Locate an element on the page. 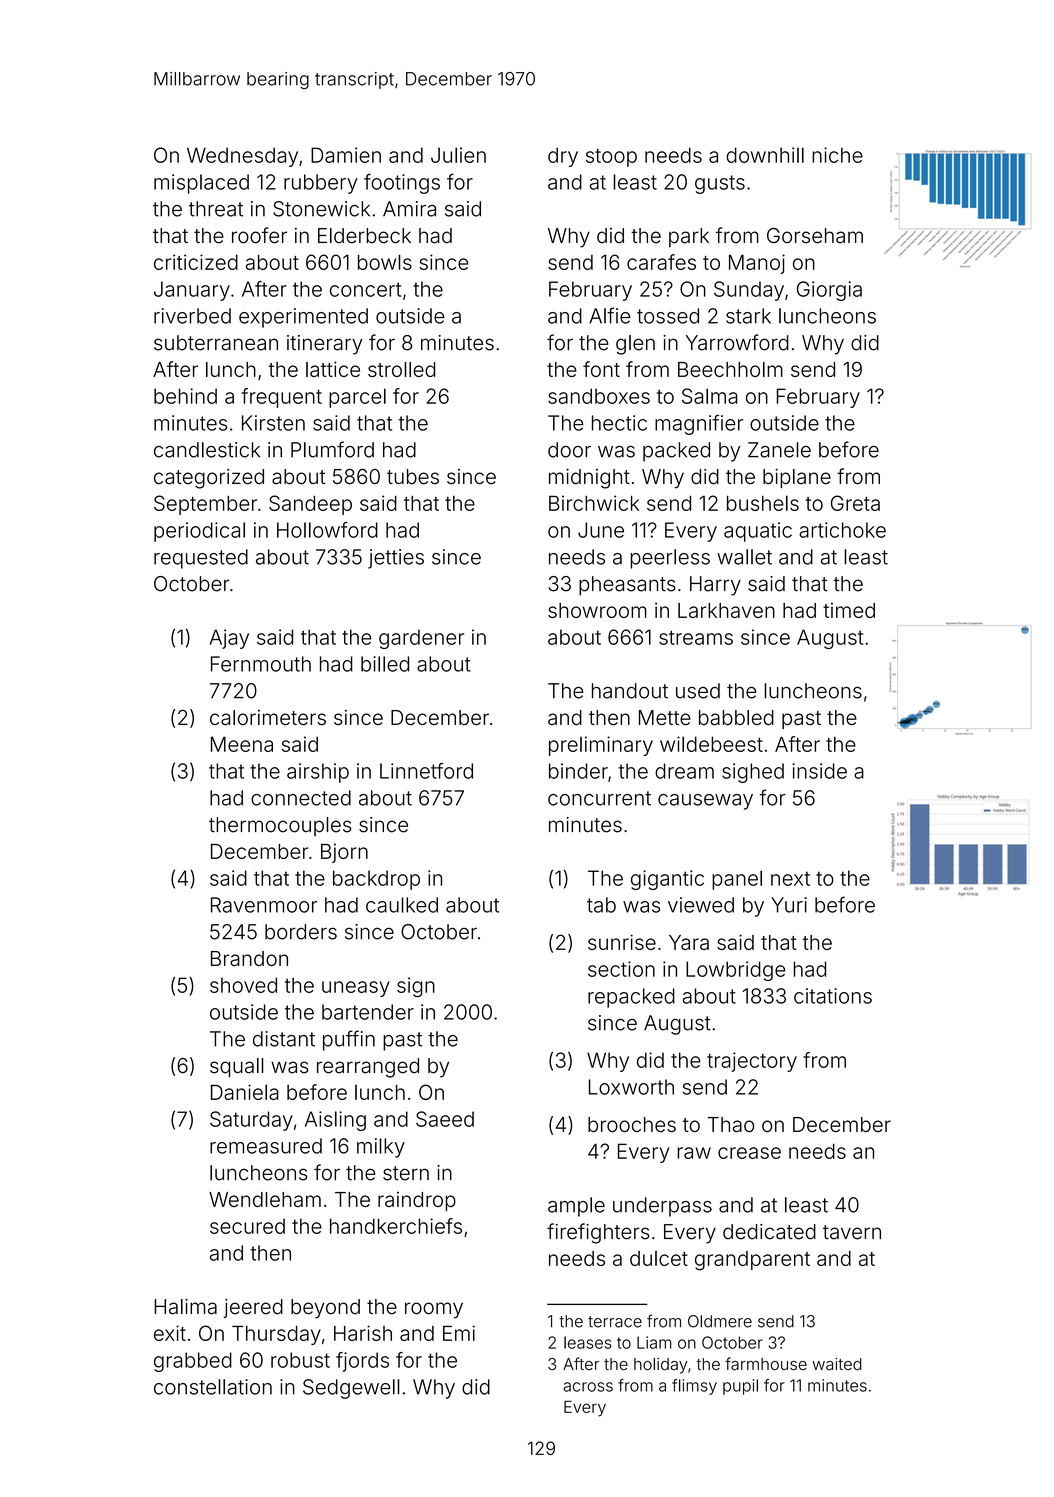 The image size is (1054, 1497). Julien is located at coordinates (458, 155).
